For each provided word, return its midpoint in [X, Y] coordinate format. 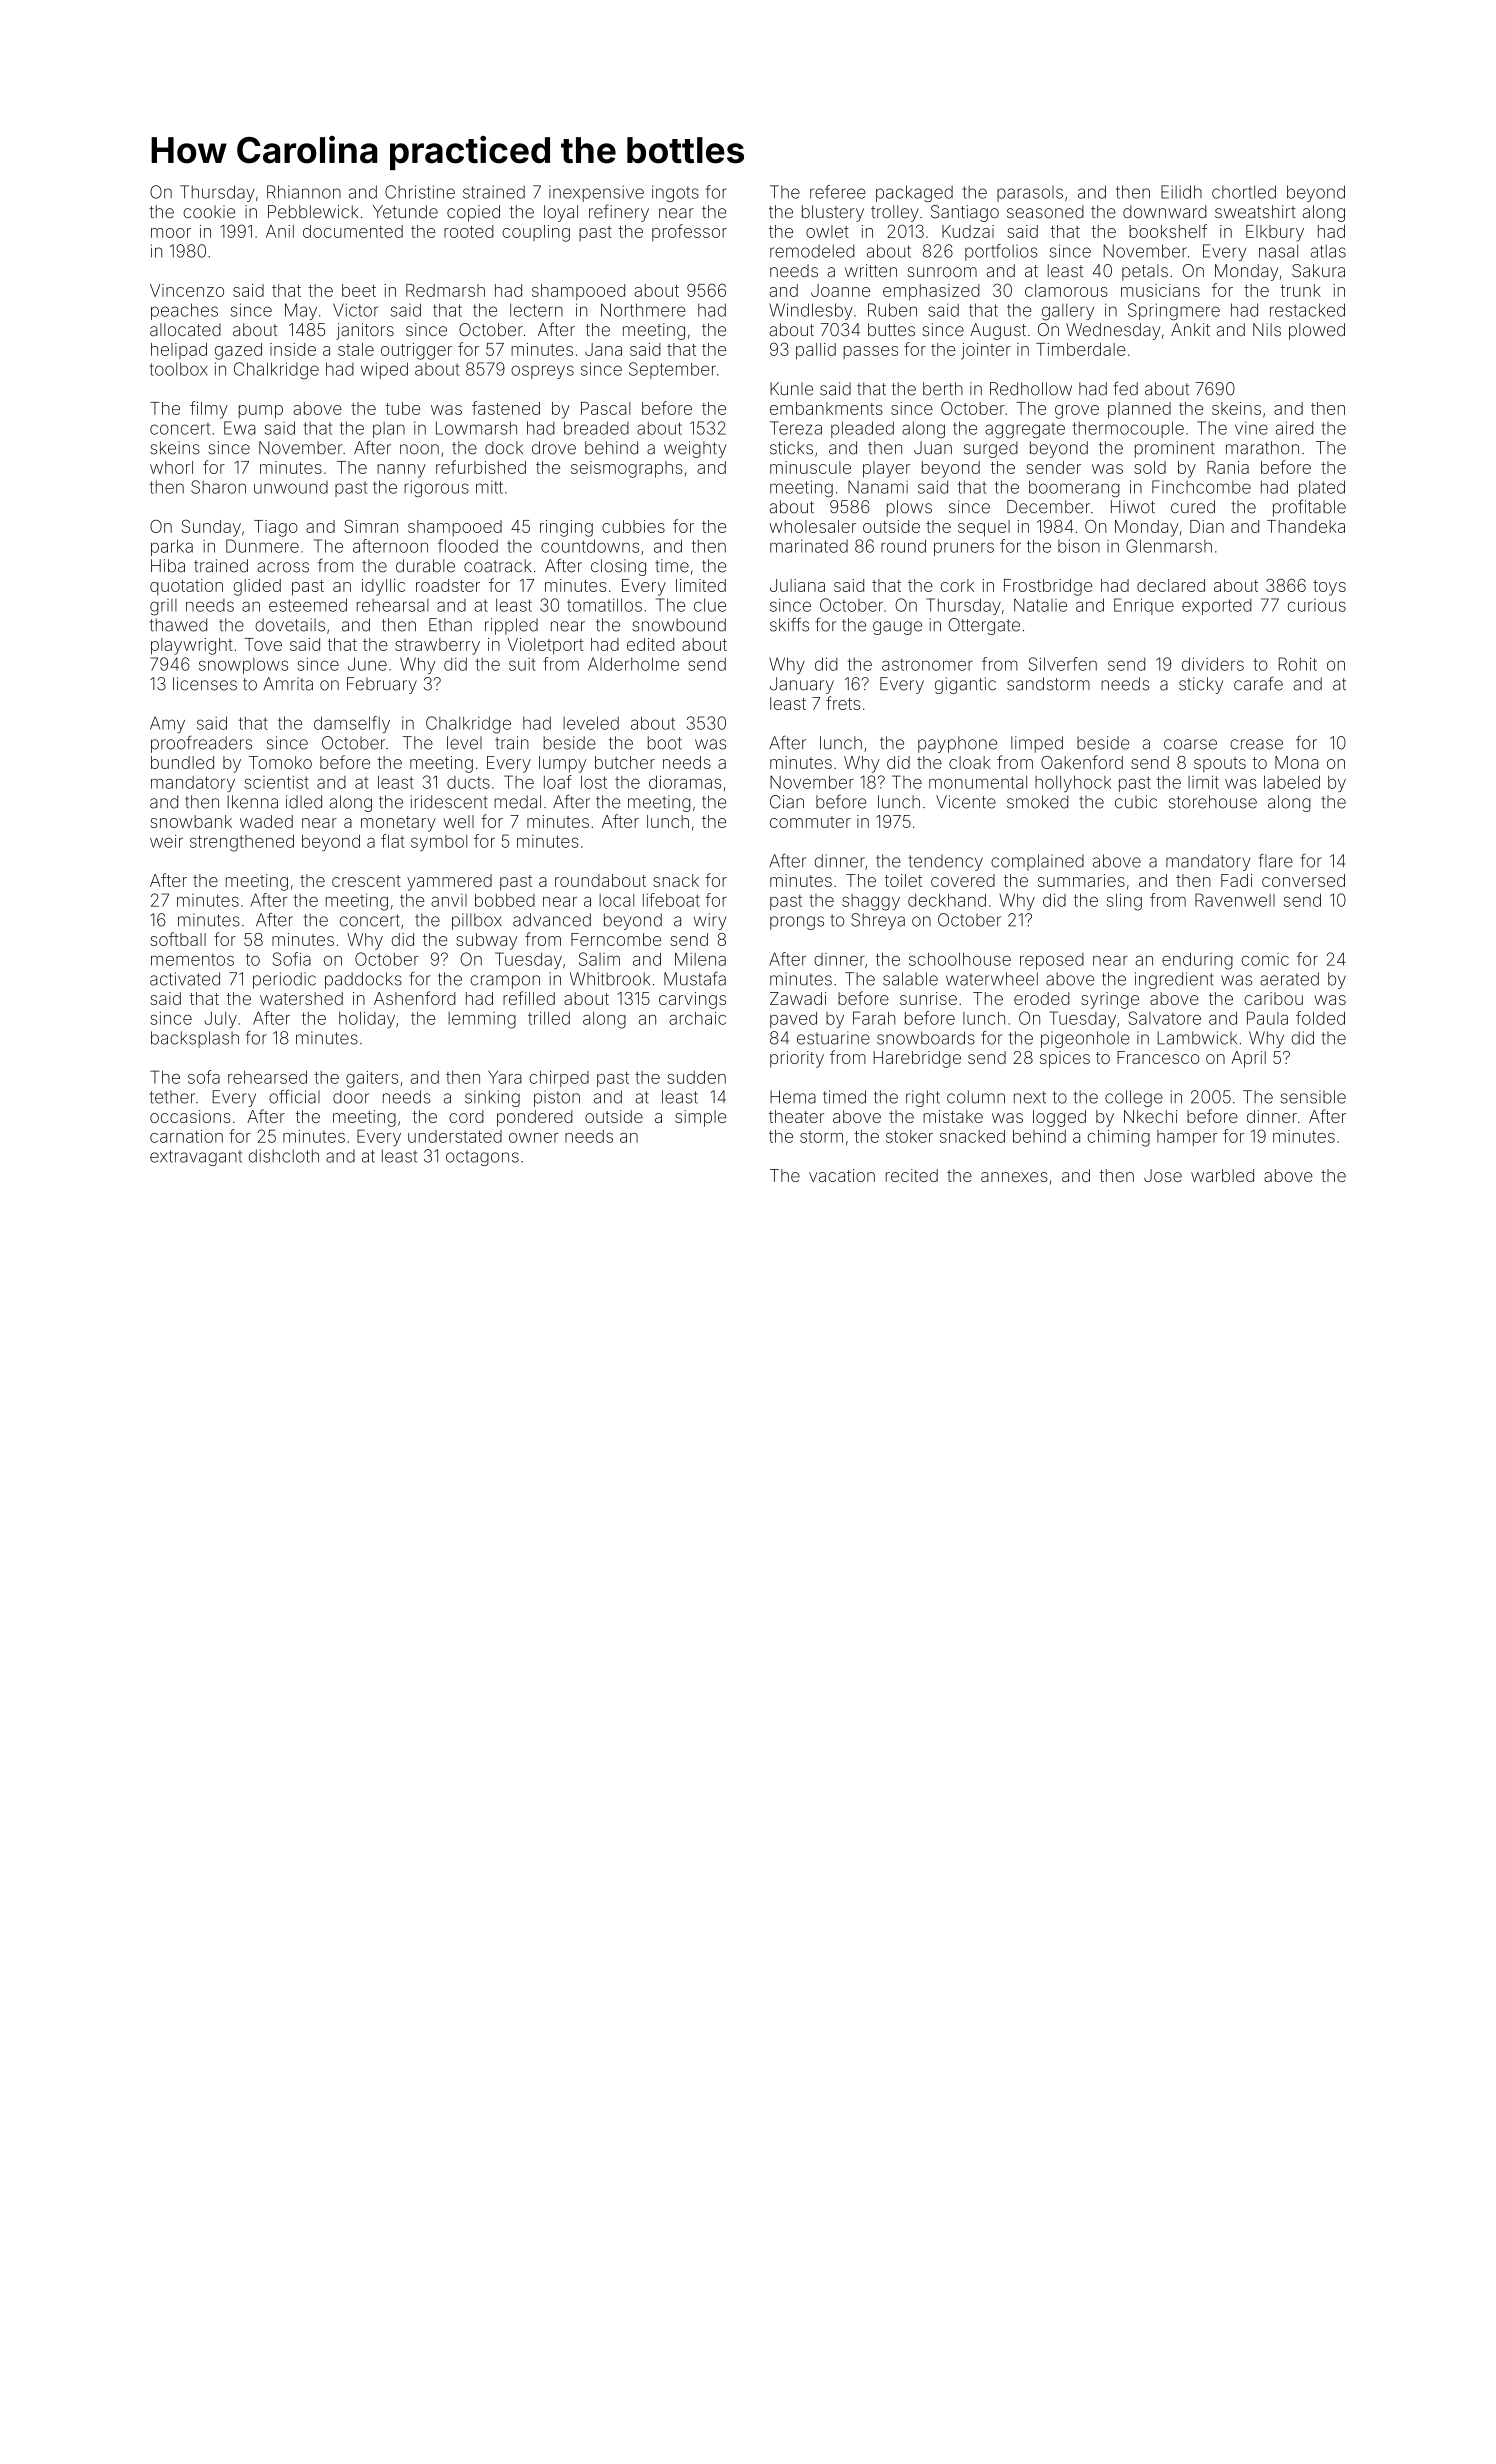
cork [957, 585]
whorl [171, 467]
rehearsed [267, 1077]
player [887, 469]
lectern [536, 310]
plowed [1317, 331]
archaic [697, 1018]
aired [1294, 428]
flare [1276, 861]
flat [393, 841]
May [301, 311]
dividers [1213, 664]
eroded [1042, 998]
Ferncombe [616, 939]
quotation [186, 587]
